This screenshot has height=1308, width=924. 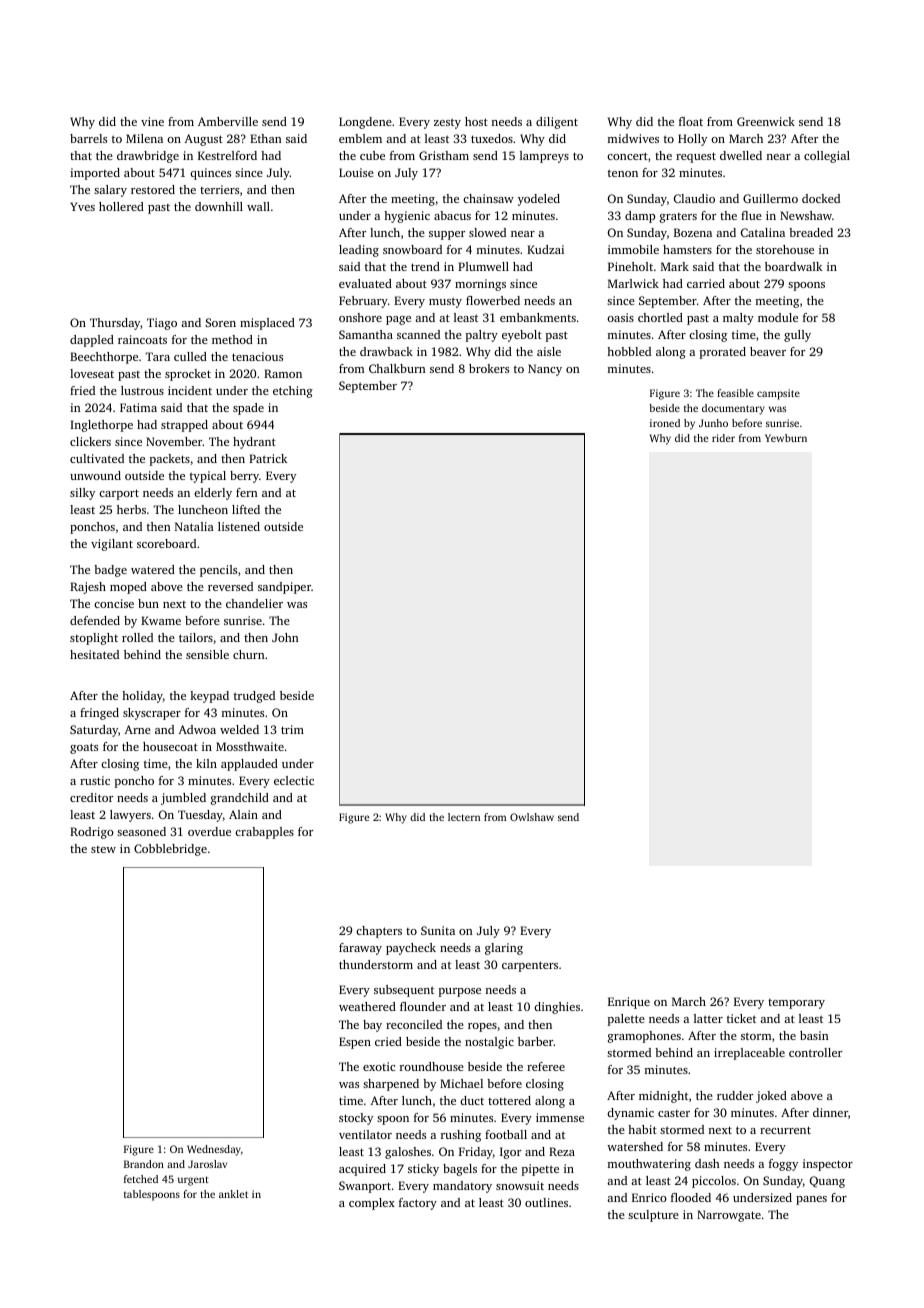 I want to click on Sunita, so click(x=438, y=930).
